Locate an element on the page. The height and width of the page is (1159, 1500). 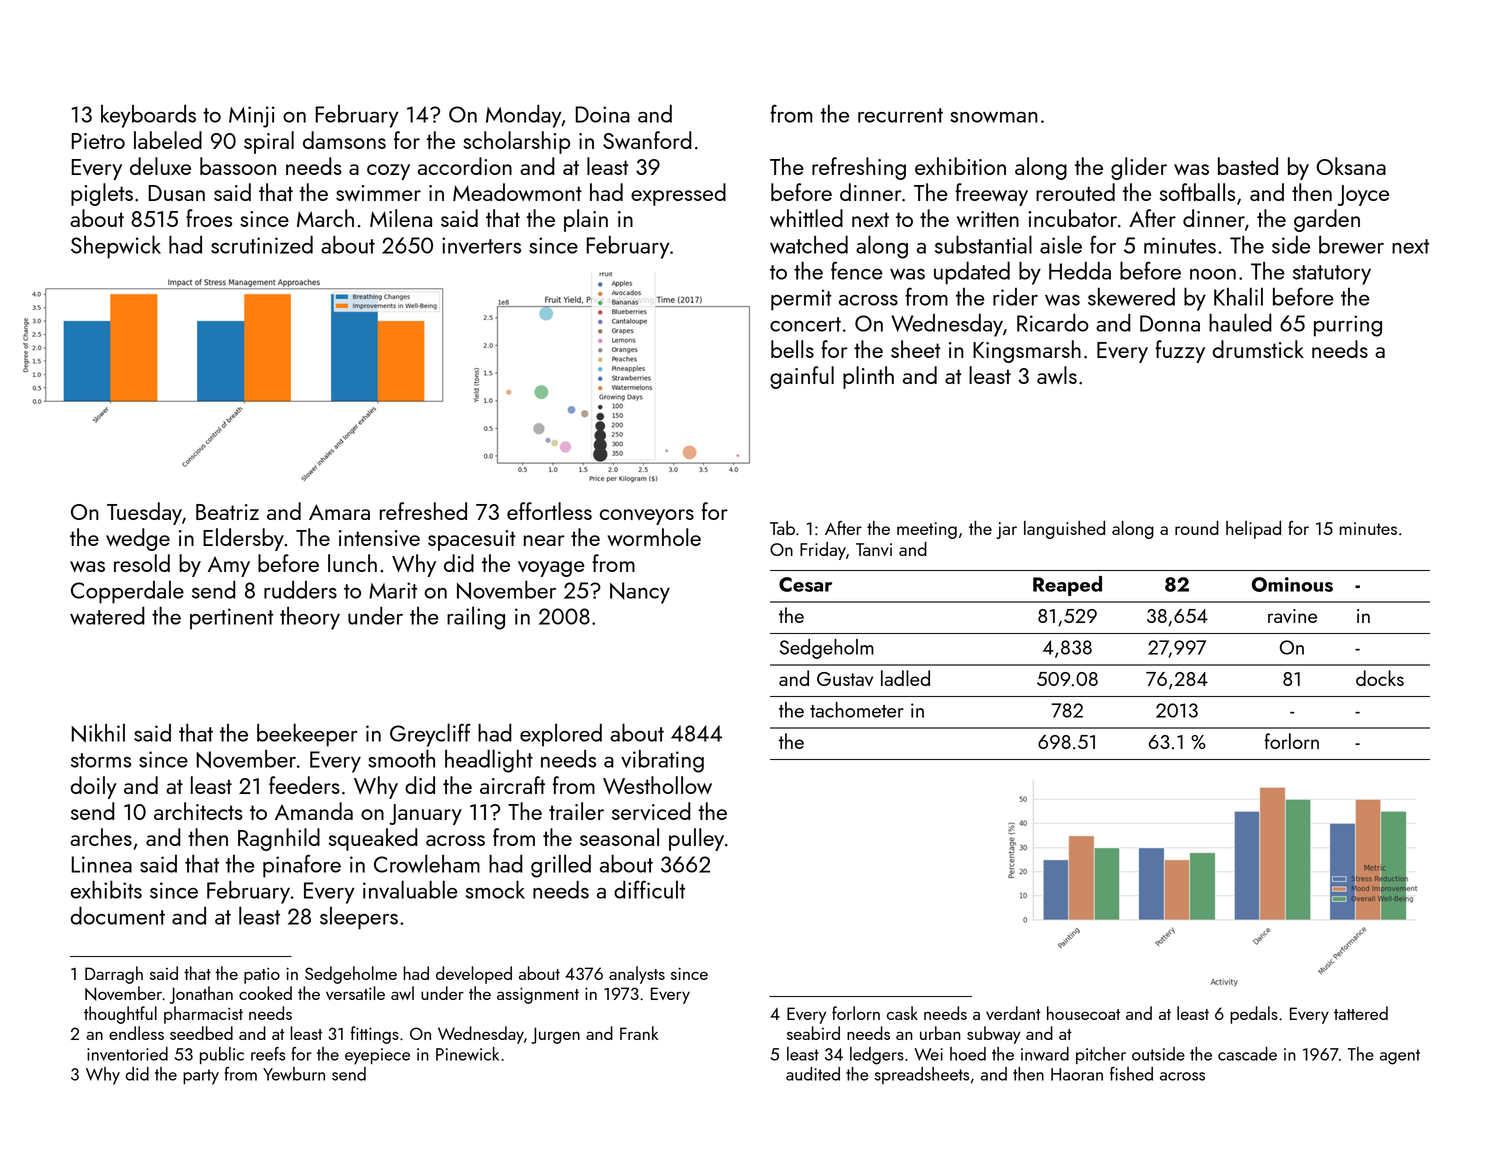
Ricardo is located at coordinates (1053, 322).
